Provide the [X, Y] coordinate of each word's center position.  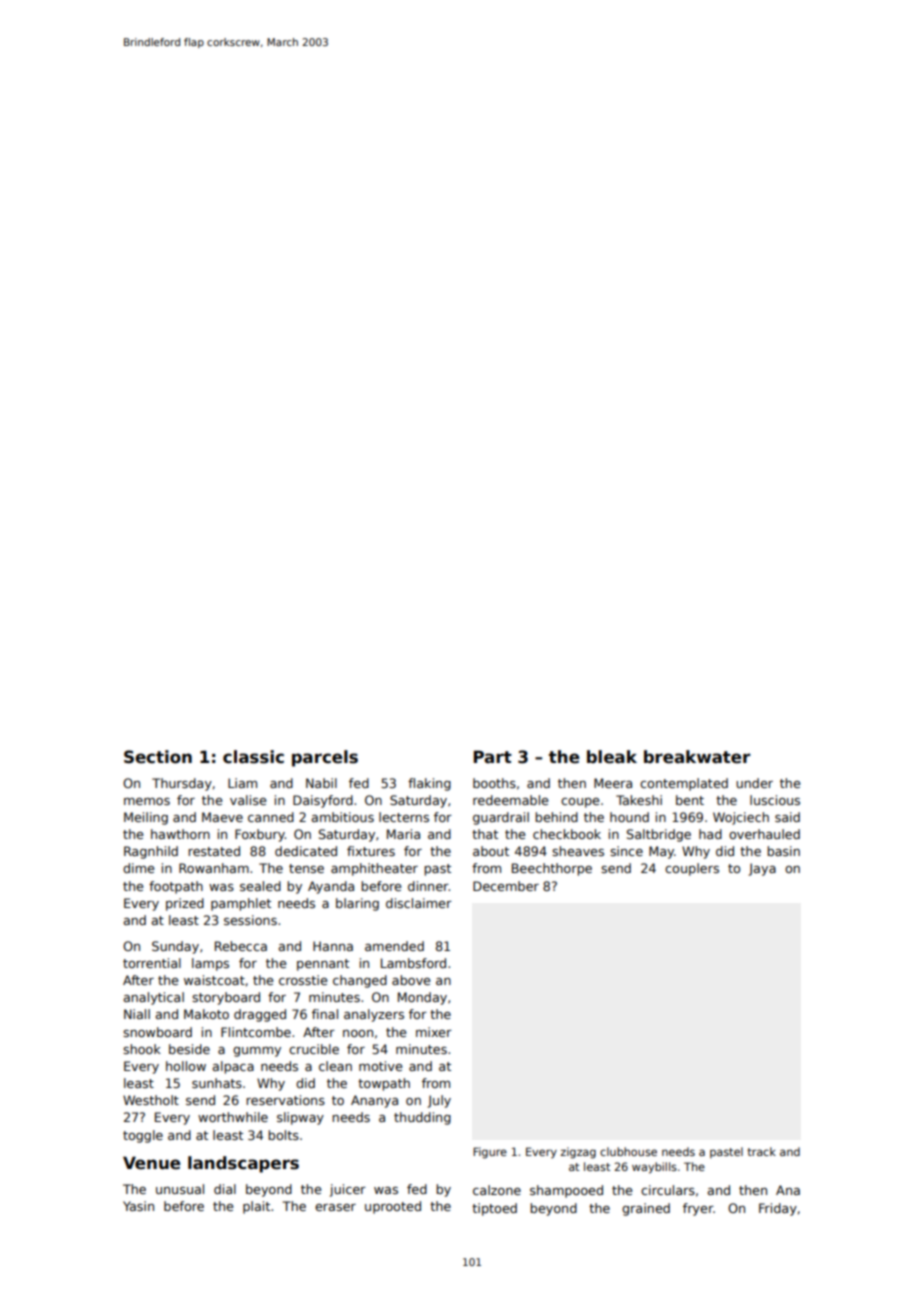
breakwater [697, 757]
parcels [325, 758]
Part [493, 757]
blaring [357, 904]
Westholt [151, 1100]
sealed [260, 886]
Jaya [762, 869]
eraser [335, 1207]
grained [646, 1209]
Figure [490, 1153]
